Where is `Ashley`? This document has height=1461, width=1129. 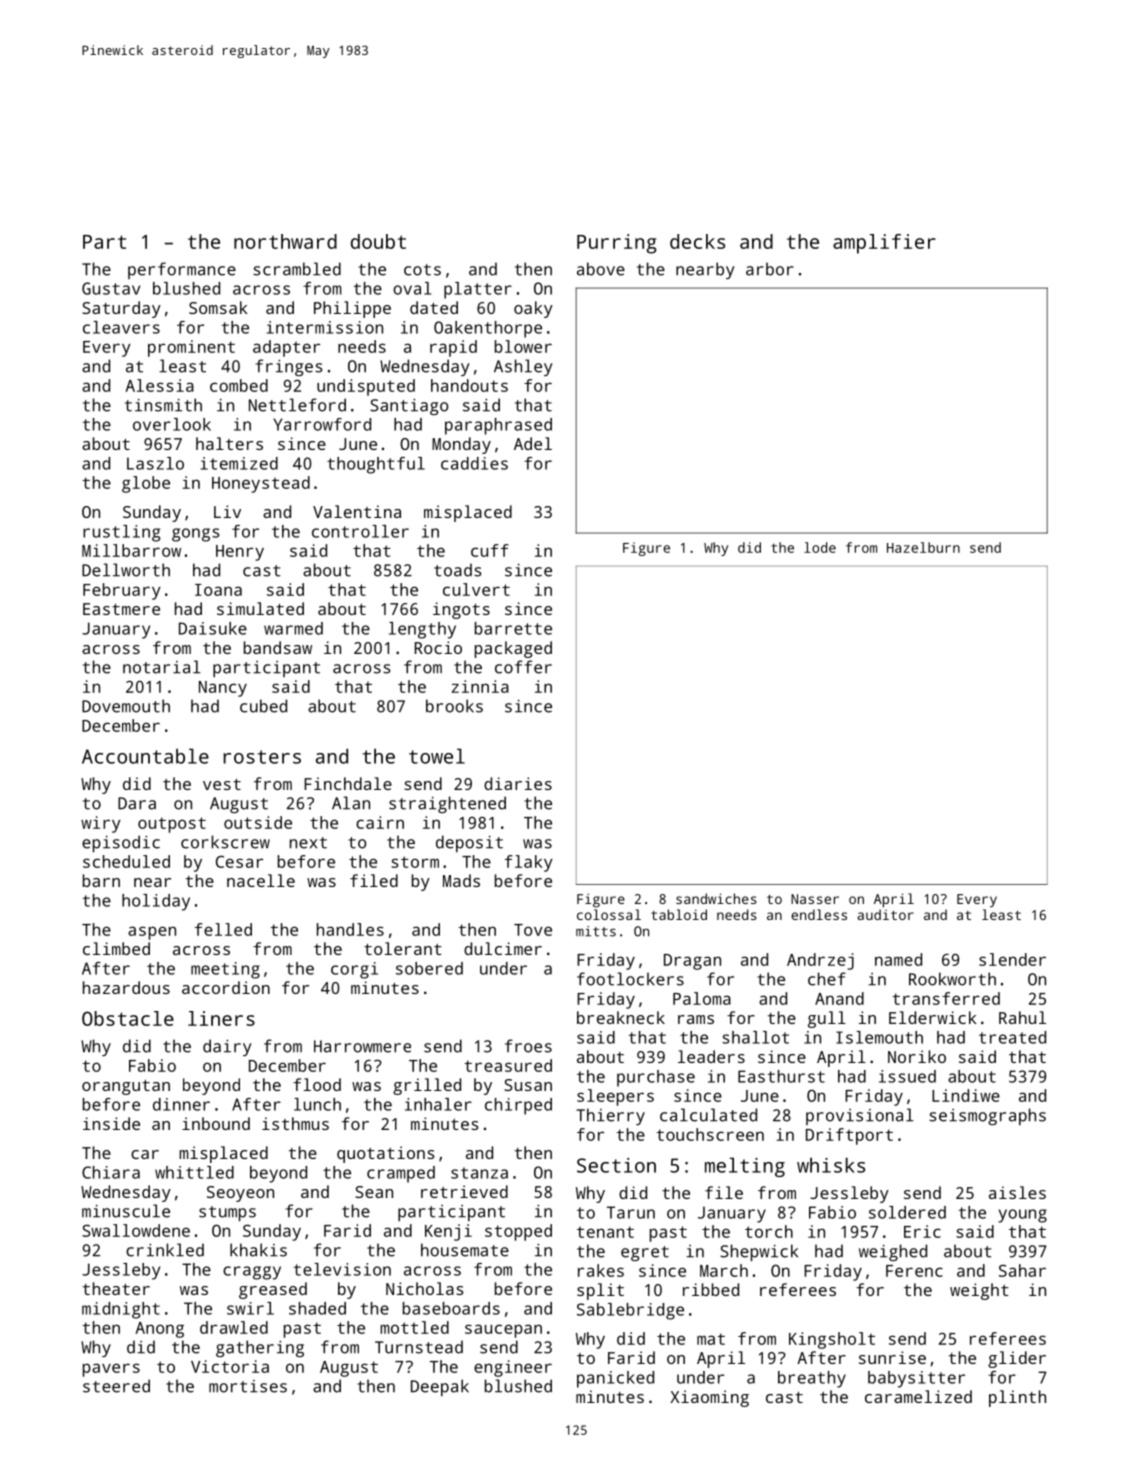
Ashley is located at coordinates (523, 367).
